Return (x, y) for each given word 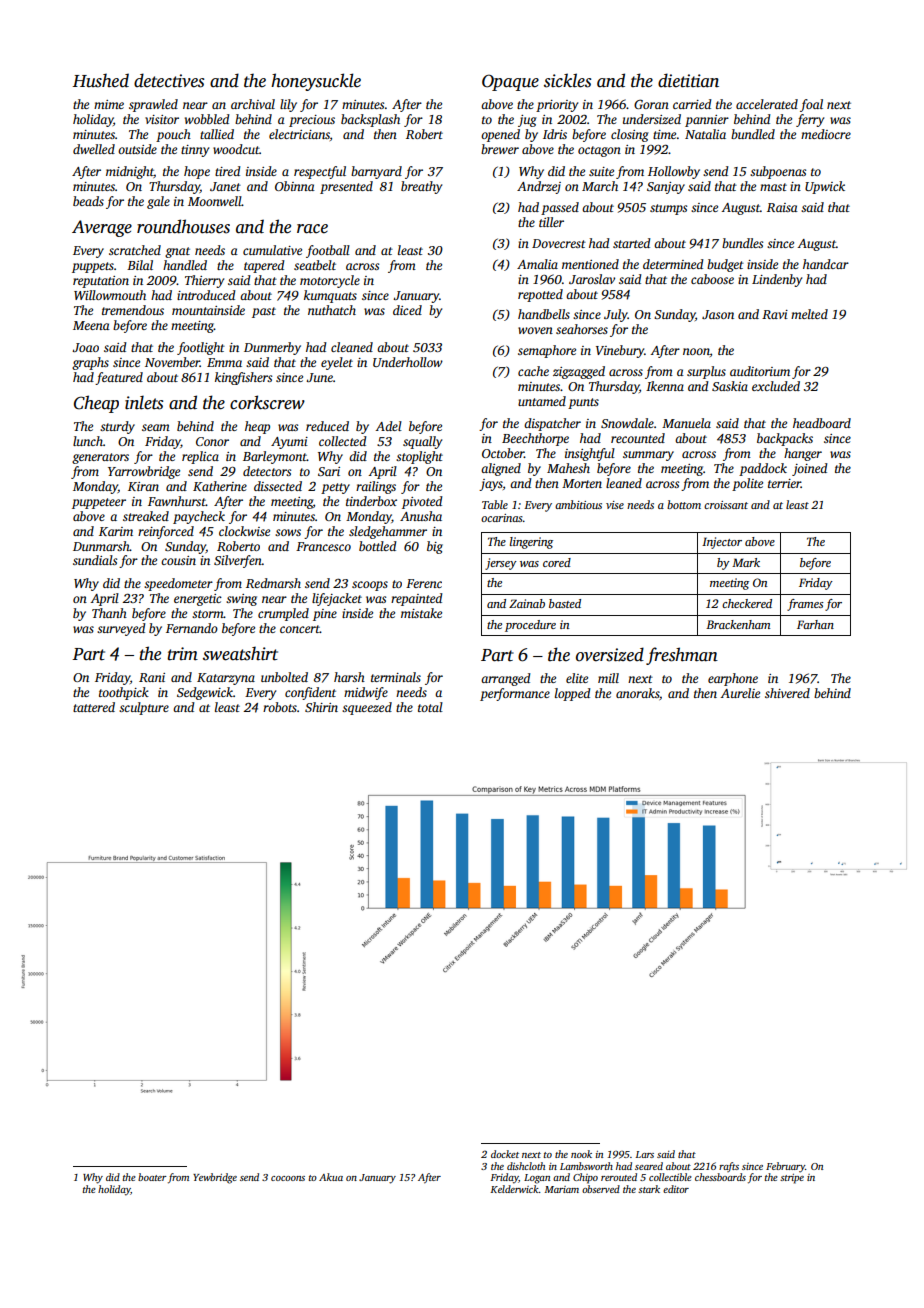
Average (102, 228)
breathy (421, 187)
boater (152, 1177)
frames (805, 605)
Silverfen (238, 561)
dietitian (688, 80)
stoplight (419, 457)
